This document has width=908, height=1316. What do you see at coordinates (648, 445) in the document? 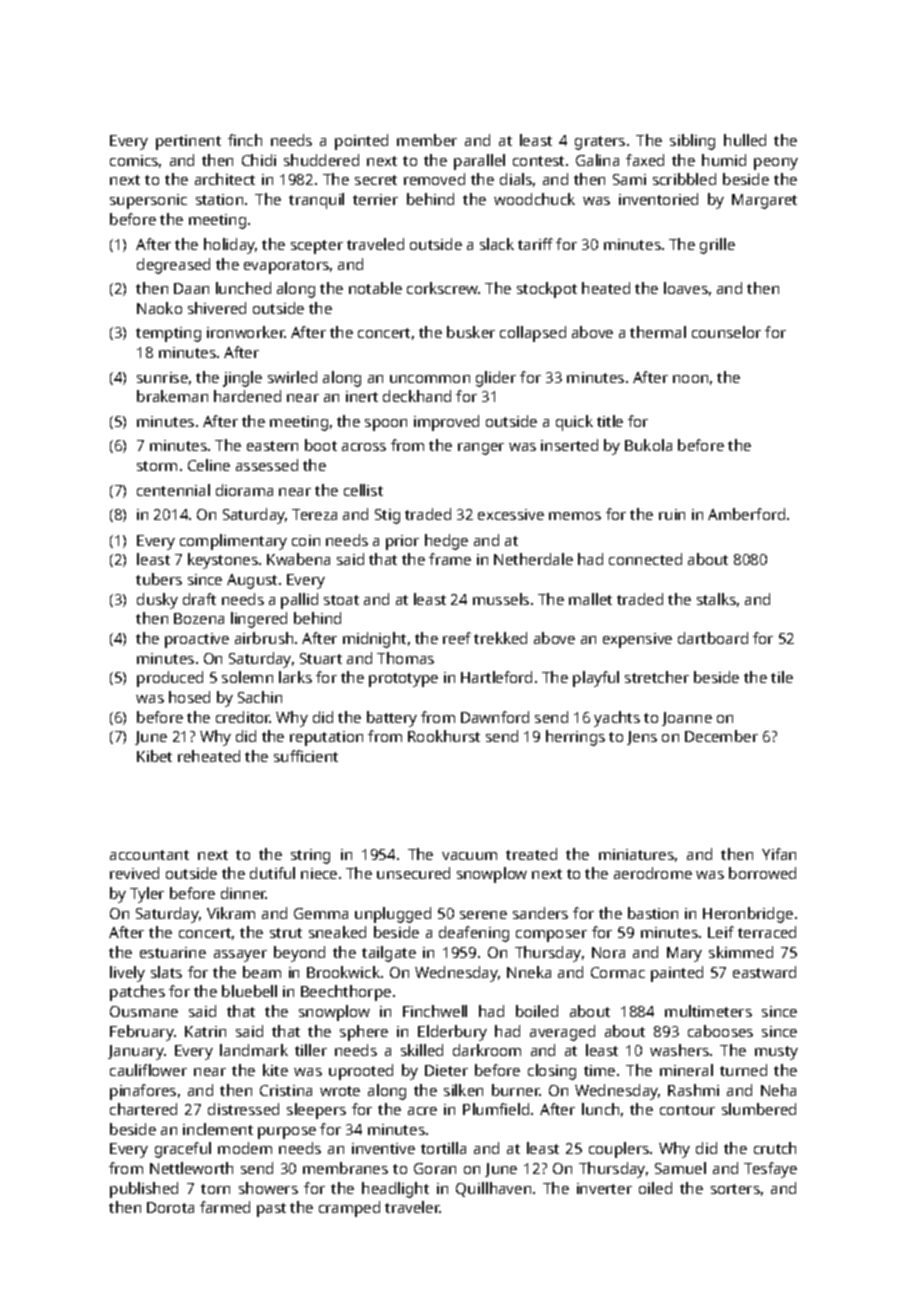
I see `Bukola` at bounding box center [648, 445].
